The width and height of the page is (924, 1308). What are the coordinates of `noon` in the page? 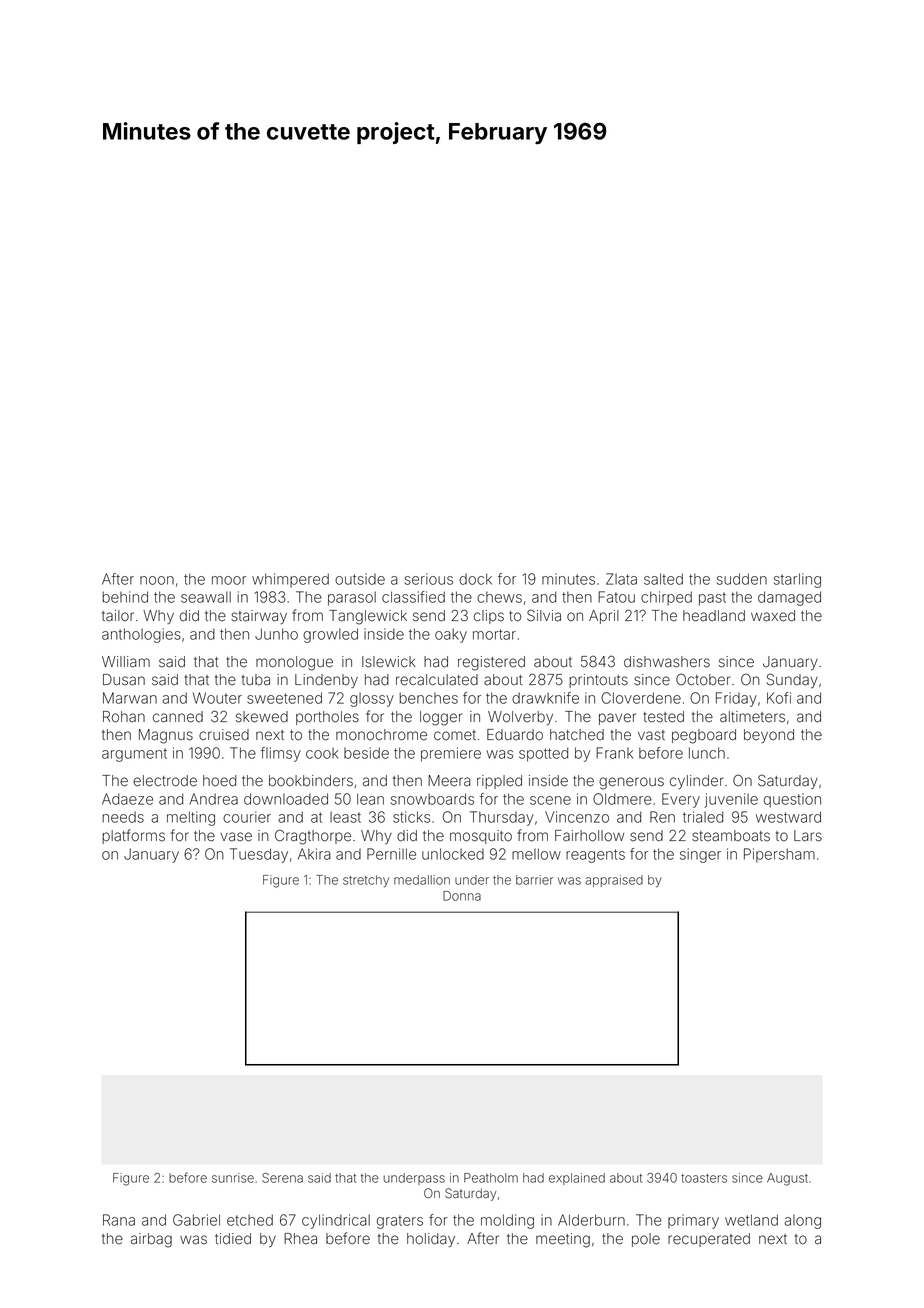 It's located at (157, 580).
